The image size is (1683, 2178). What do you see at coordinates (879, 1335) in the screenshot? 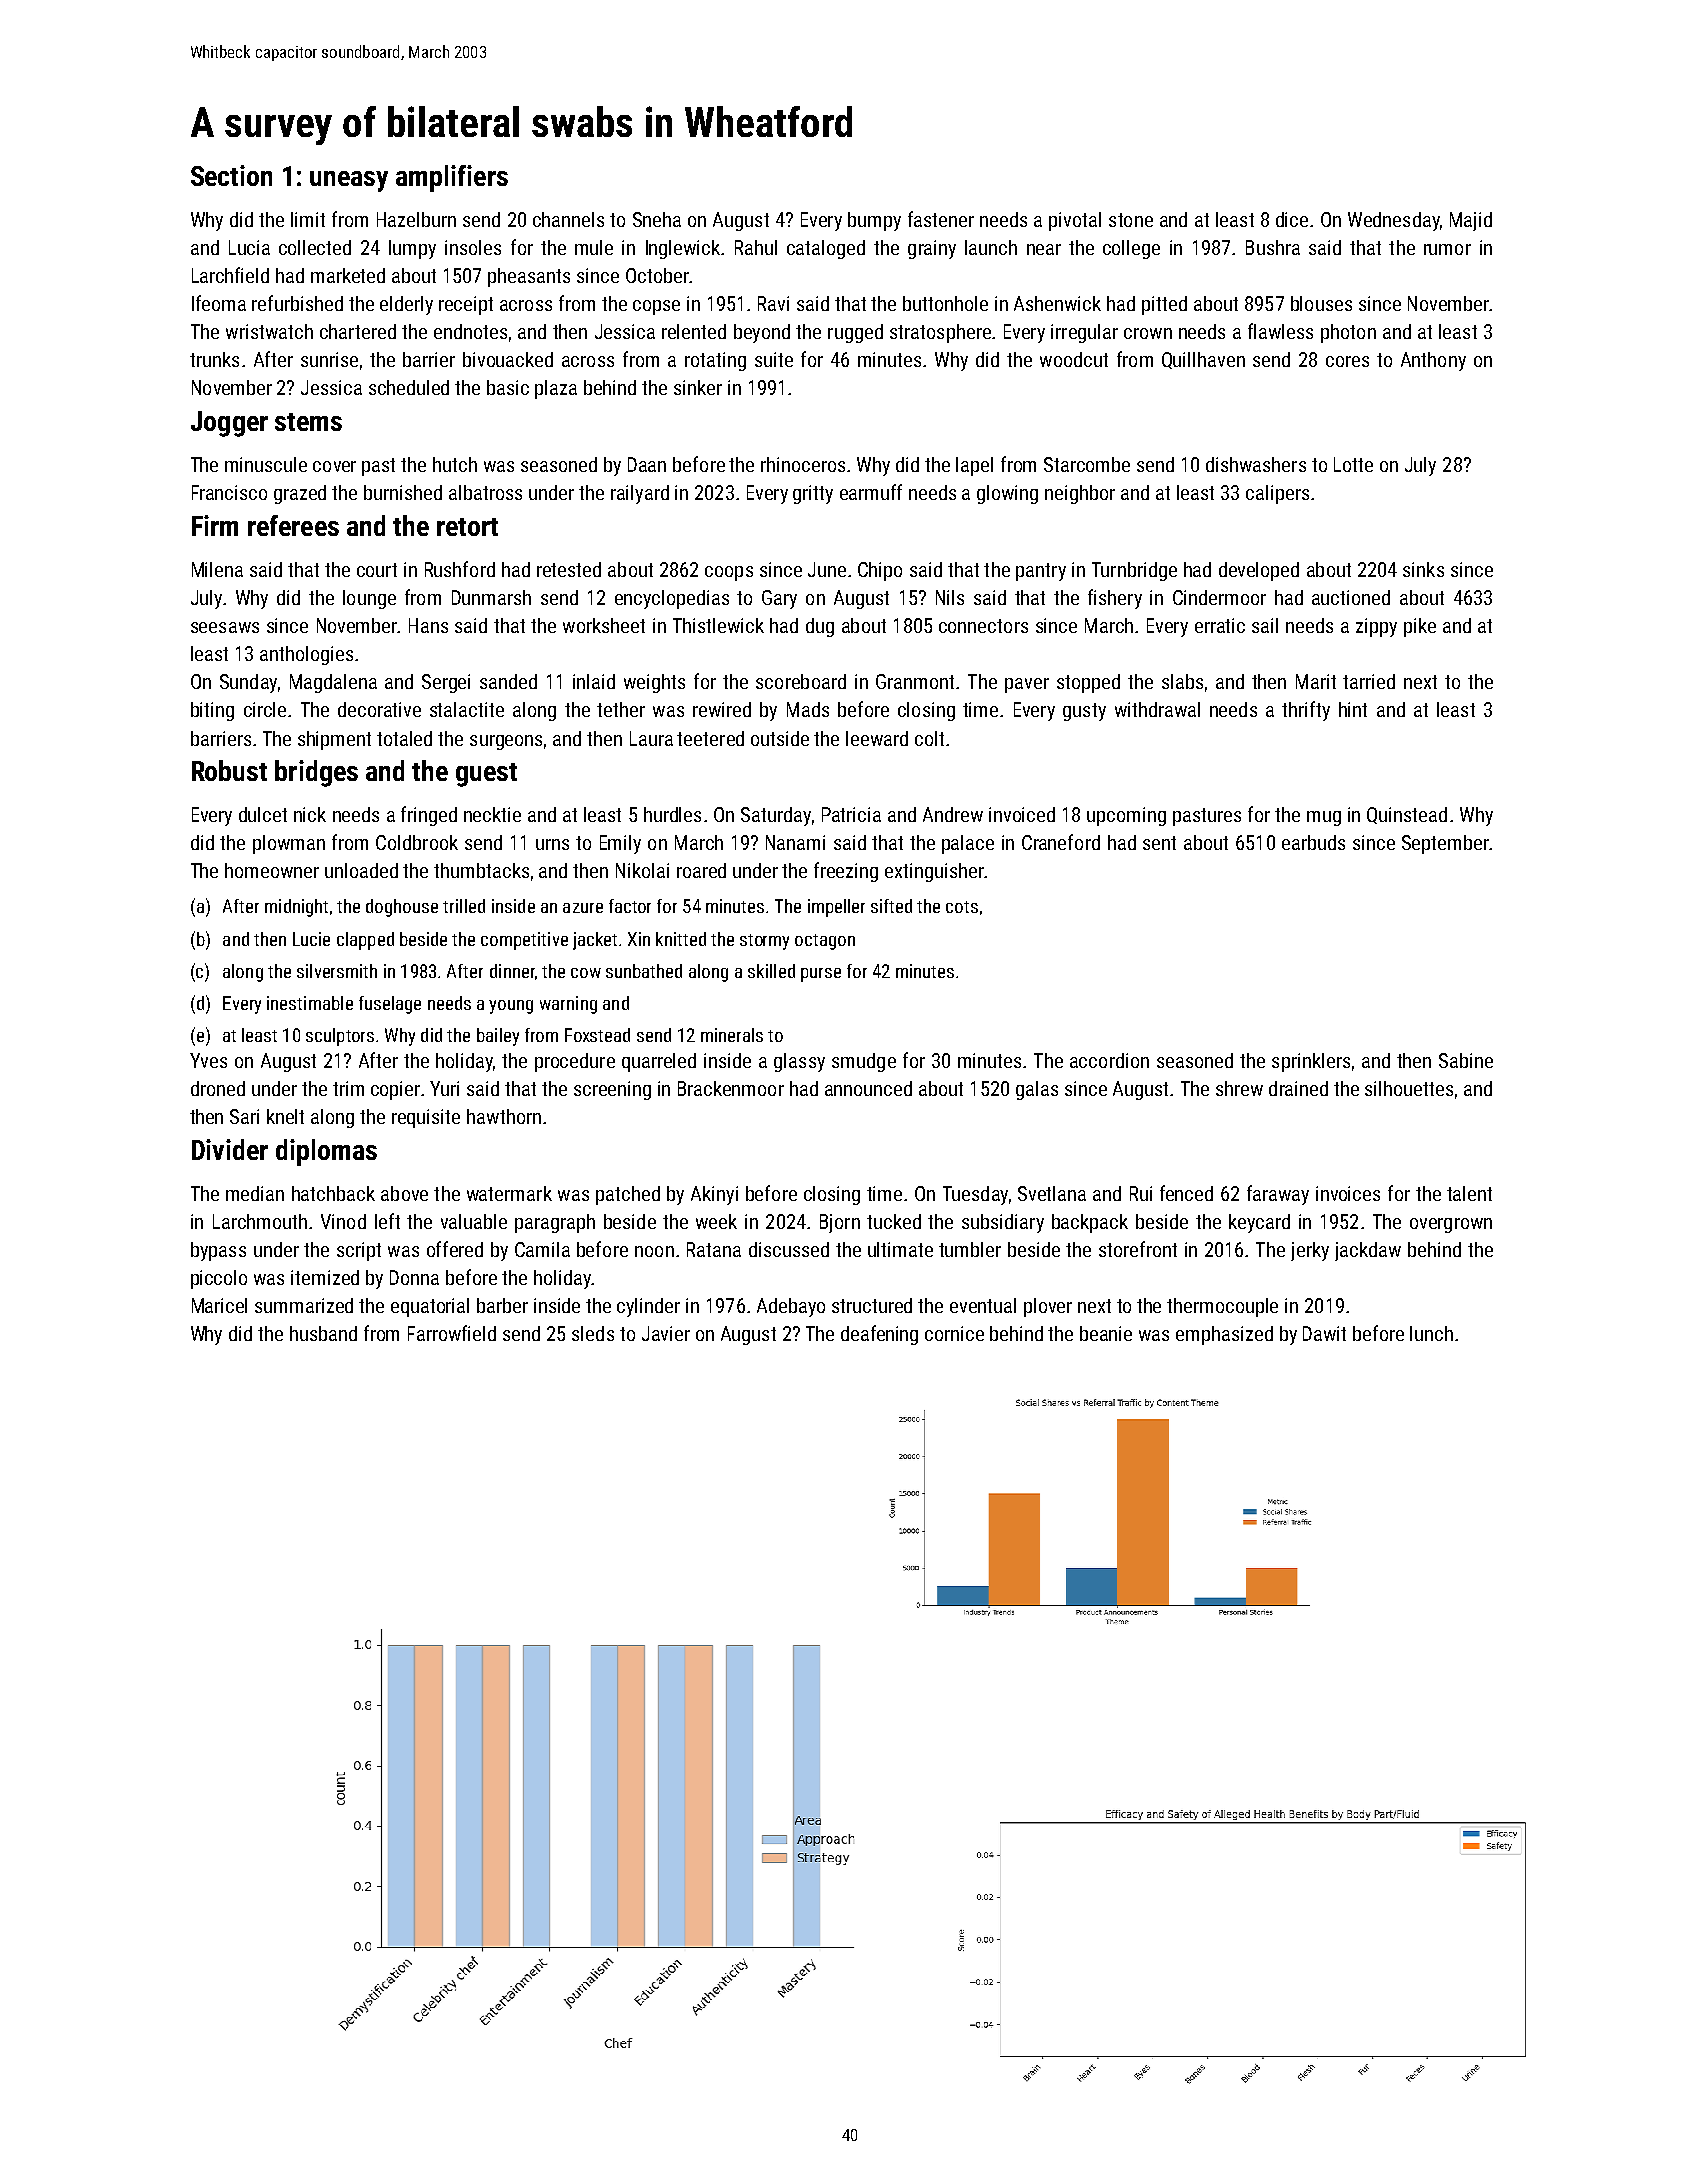
I see `deafening` at bounding box center [879, 1335].
